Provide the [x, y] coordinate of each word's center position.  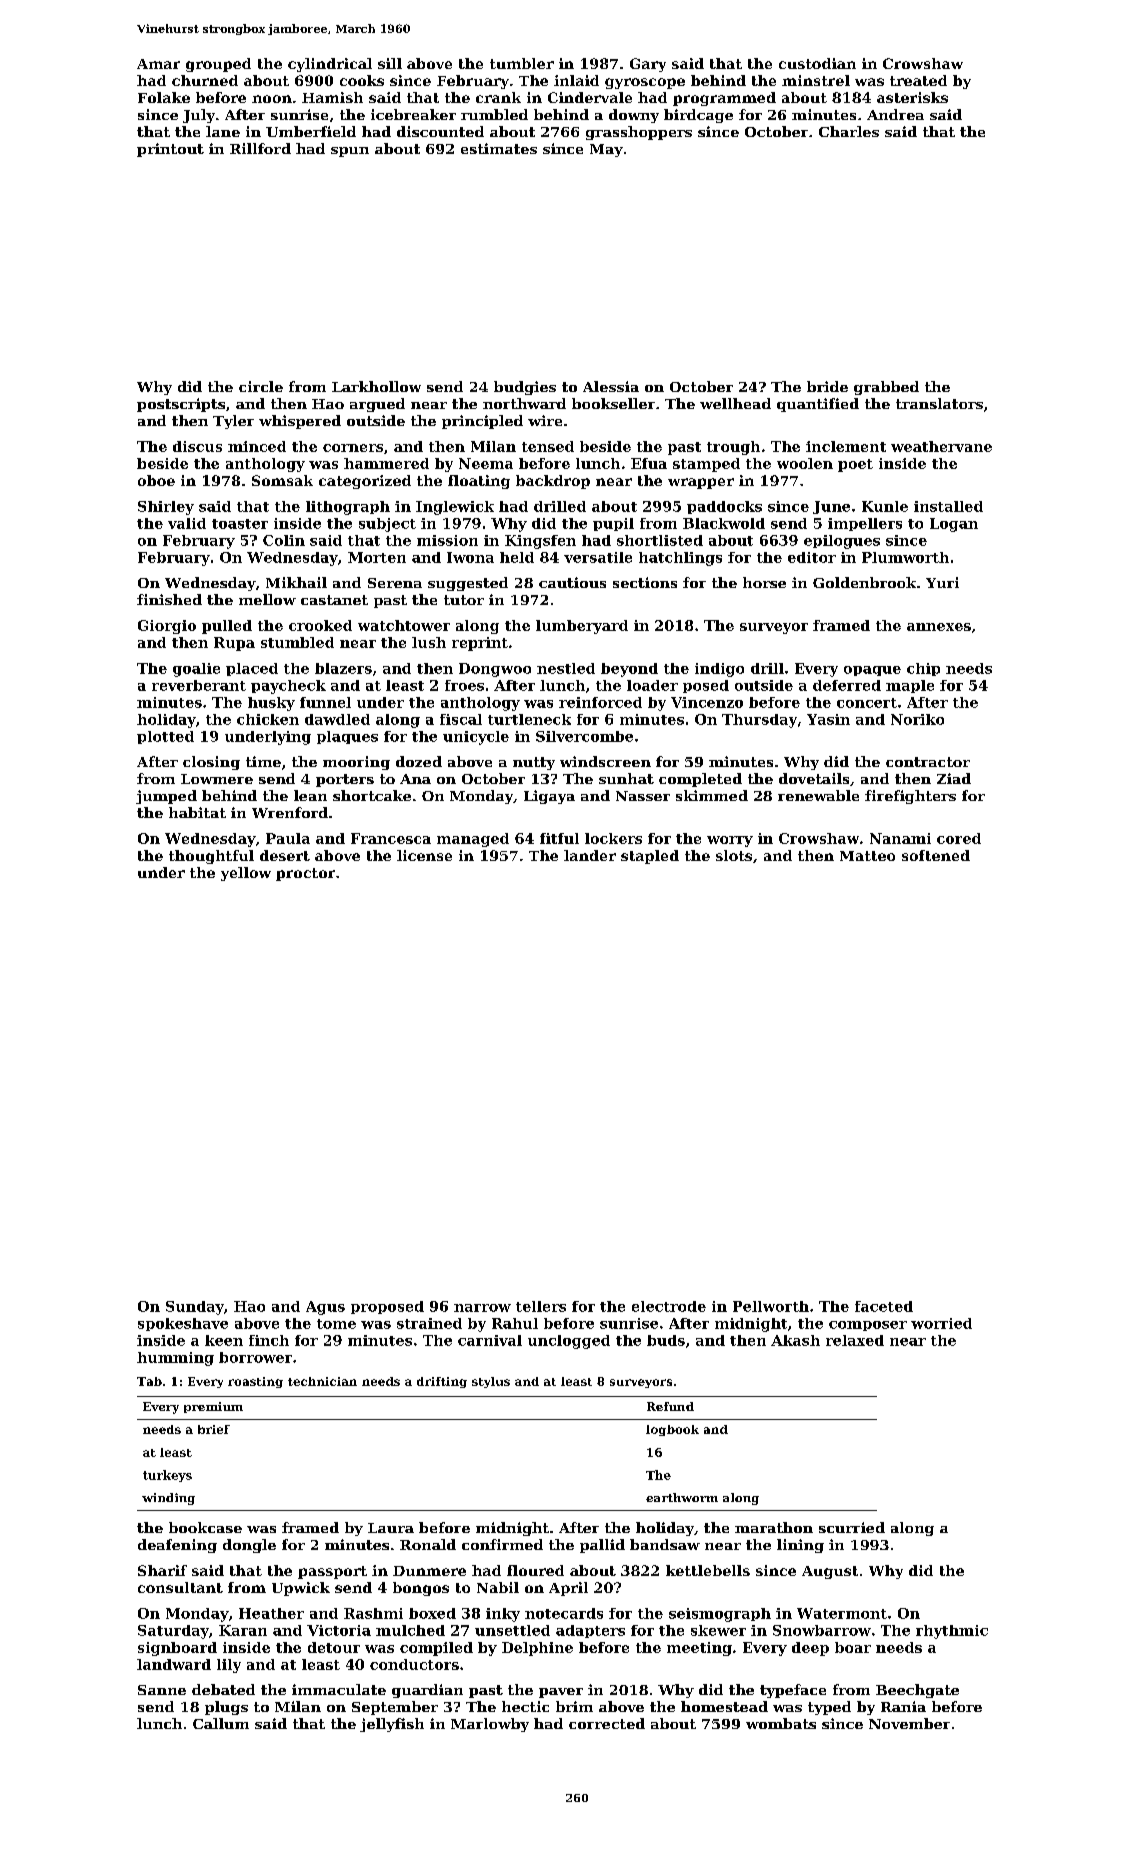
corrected [607, 1723]
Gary [648, 65]
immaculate [339, 1689]
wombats [781, 1723]
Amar [158, 64]
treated [918, 80]
